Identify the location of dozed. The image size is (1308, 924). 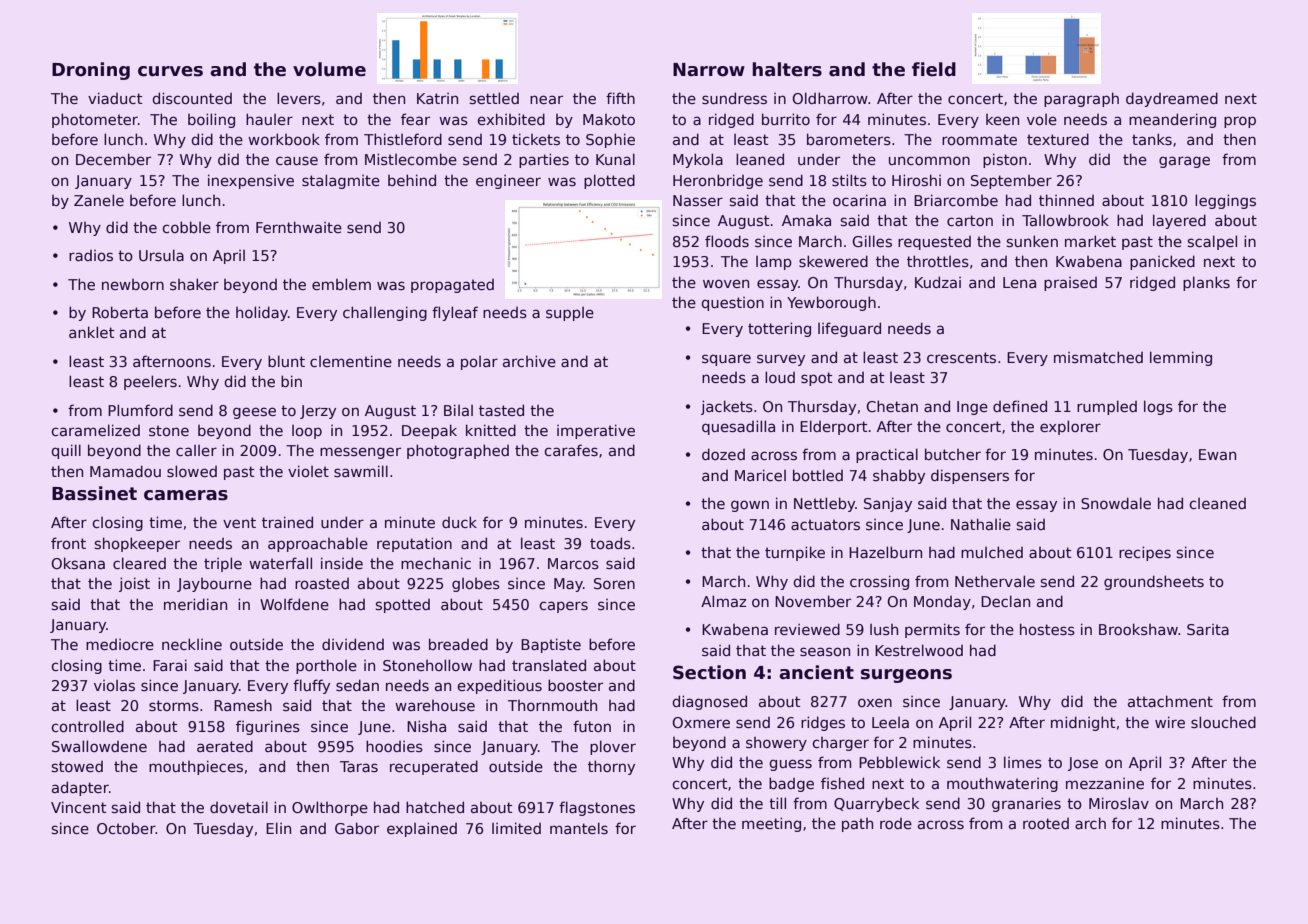
(723, 454).
